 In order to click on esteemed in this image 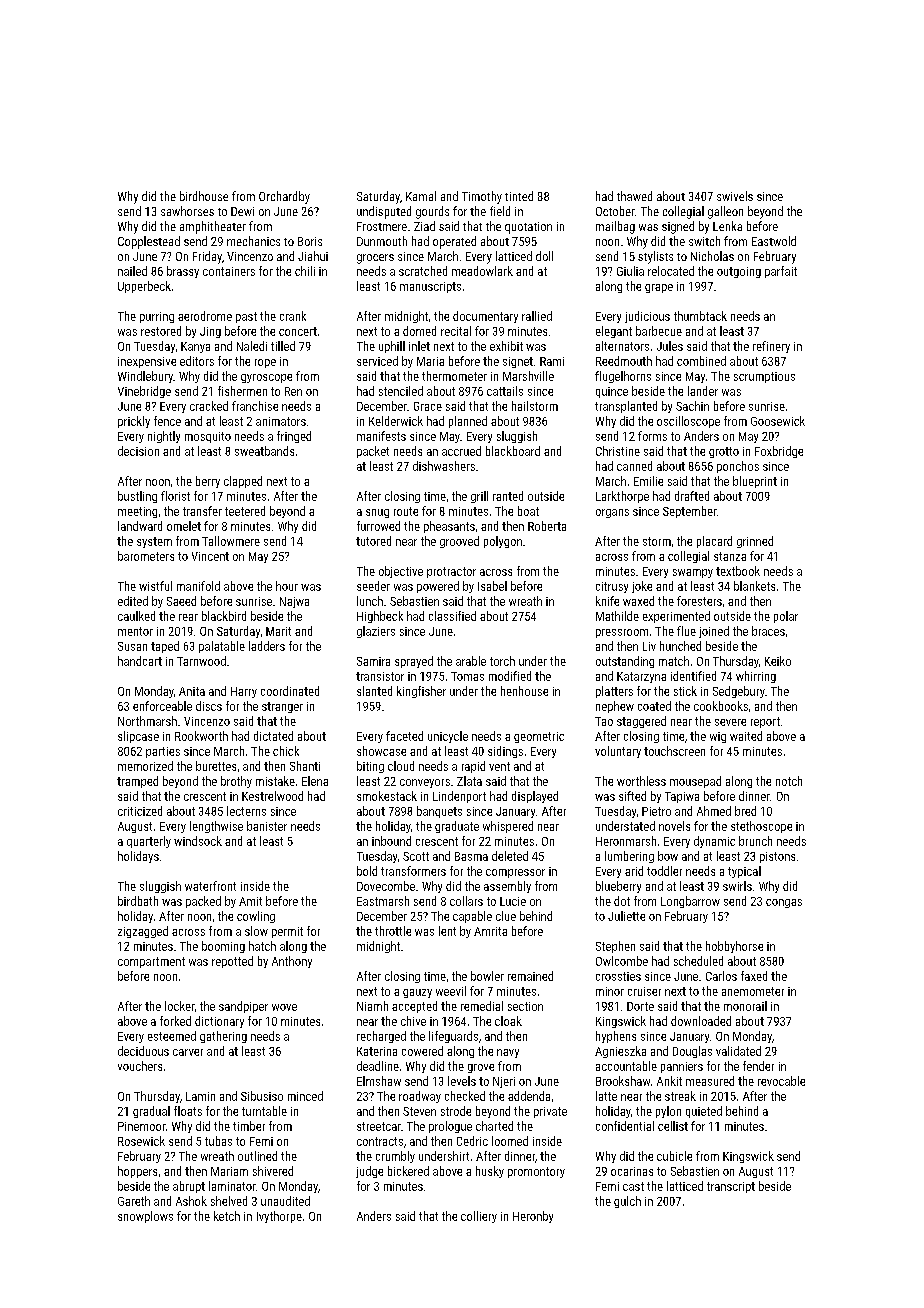, I will do `click(172, 1036)`.
